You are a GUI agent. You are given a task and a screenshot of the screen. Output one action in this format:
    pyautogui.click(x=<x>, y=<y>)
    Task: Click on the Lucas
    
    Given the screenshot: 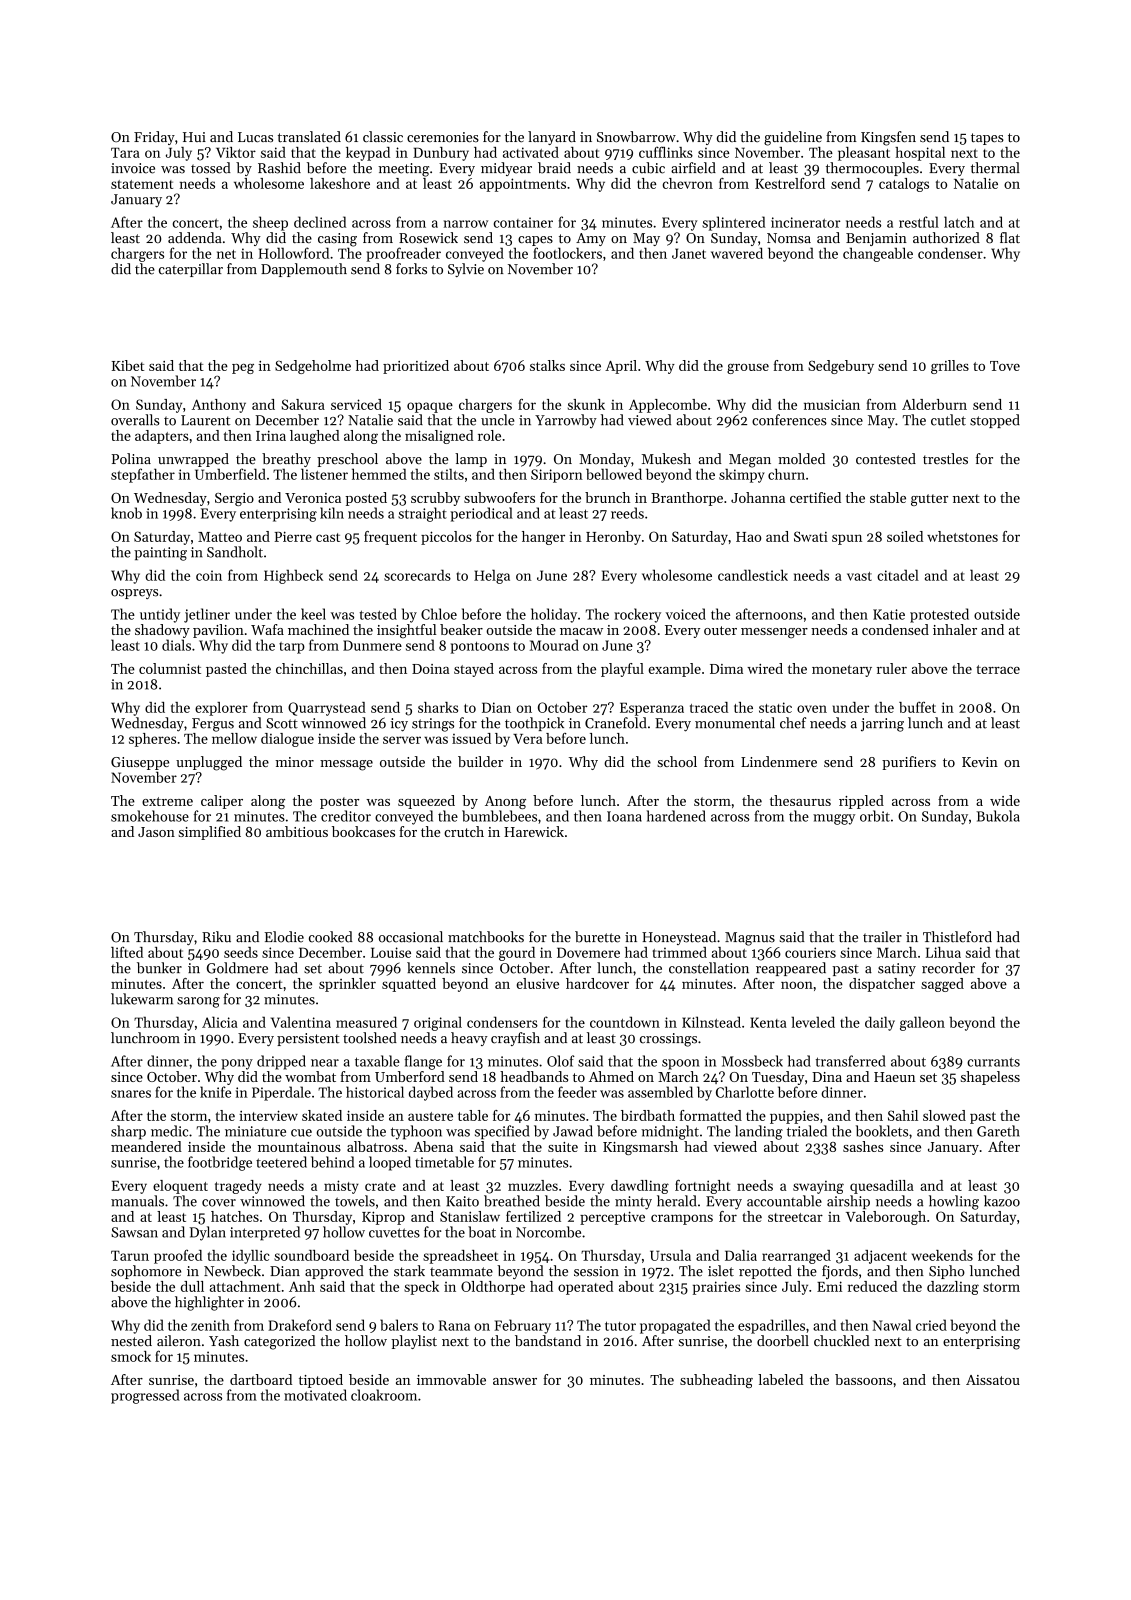 What is the action you would take?
    pyautogui.click(x=255, y=137)
